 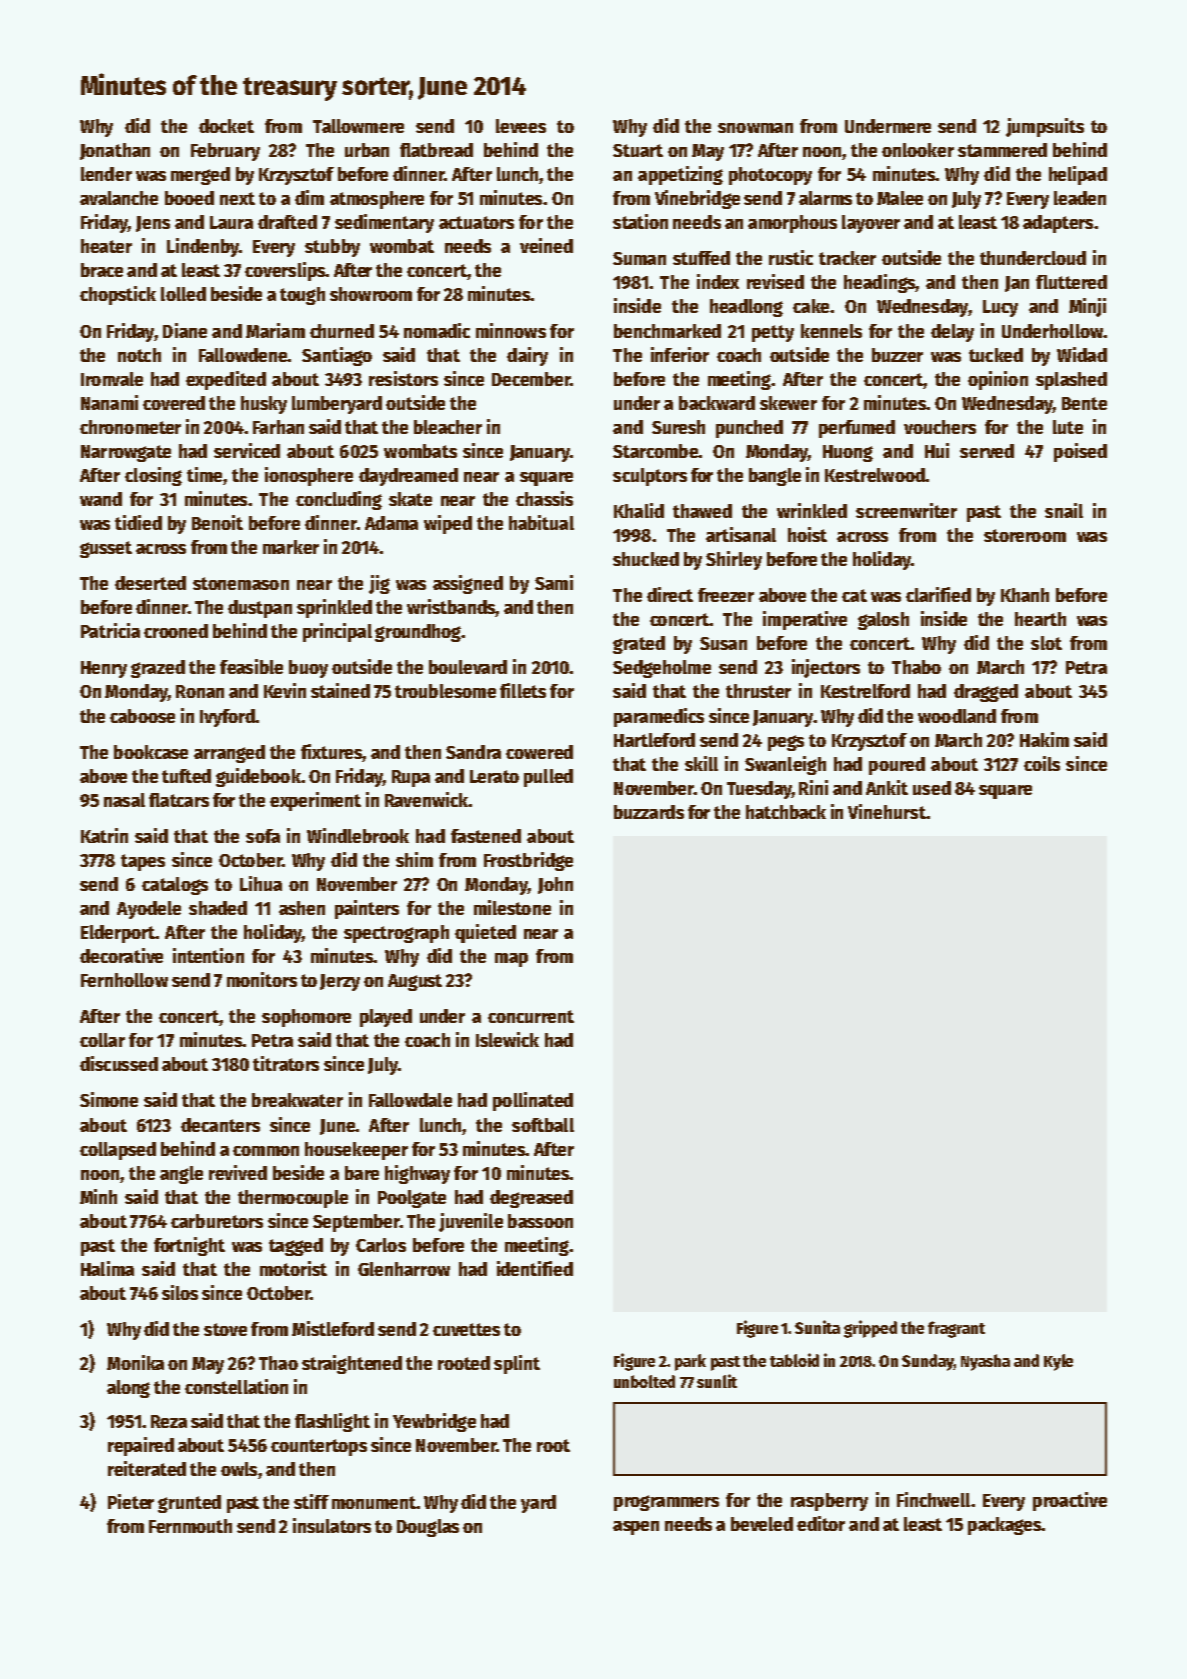 I want to click on Bente, so click(x=1084, y=403).
